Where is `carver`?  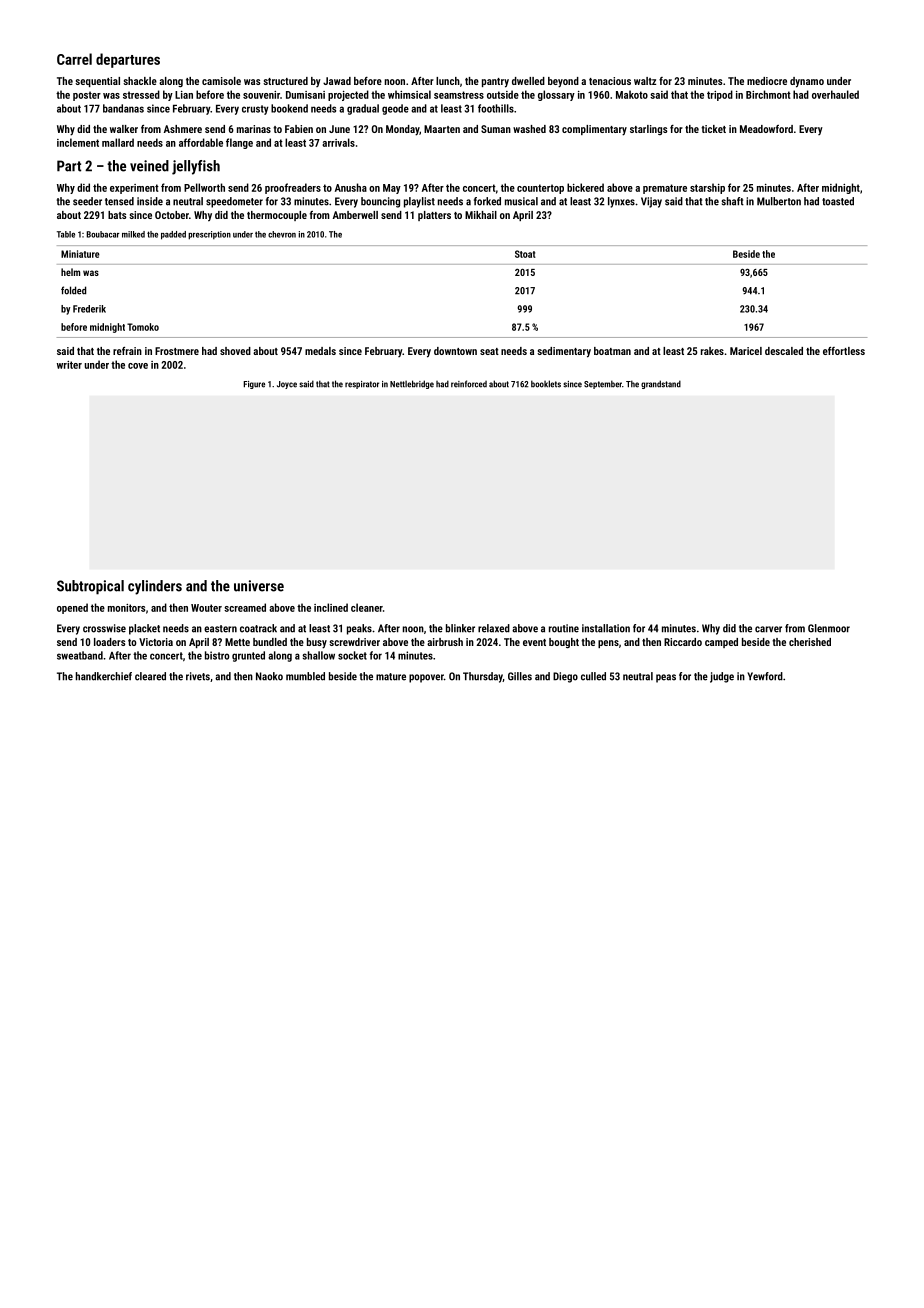 carver is located at coordinates (768, 629).
